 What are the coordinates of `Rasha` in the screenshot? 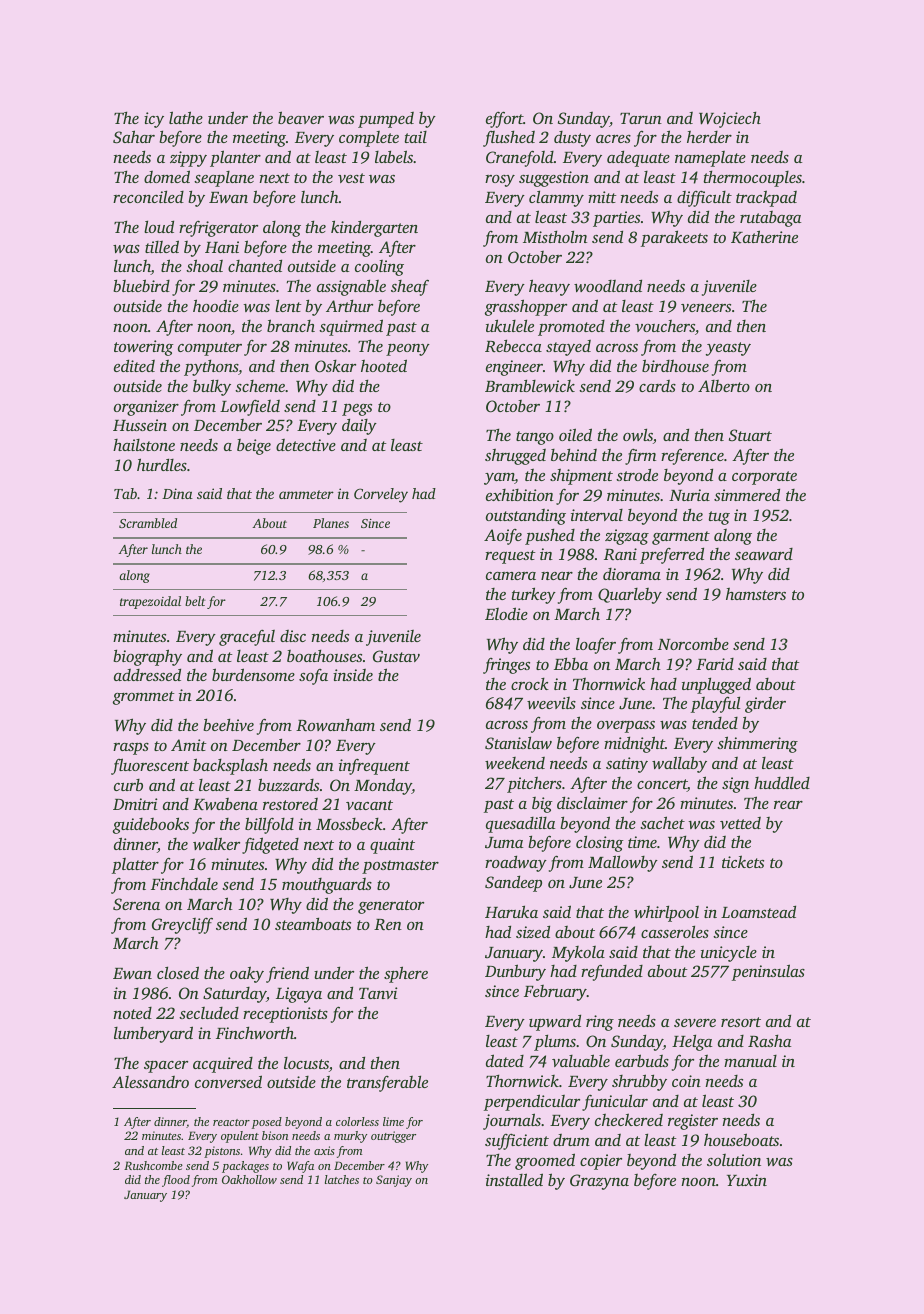 It's located at (769, 1041).
